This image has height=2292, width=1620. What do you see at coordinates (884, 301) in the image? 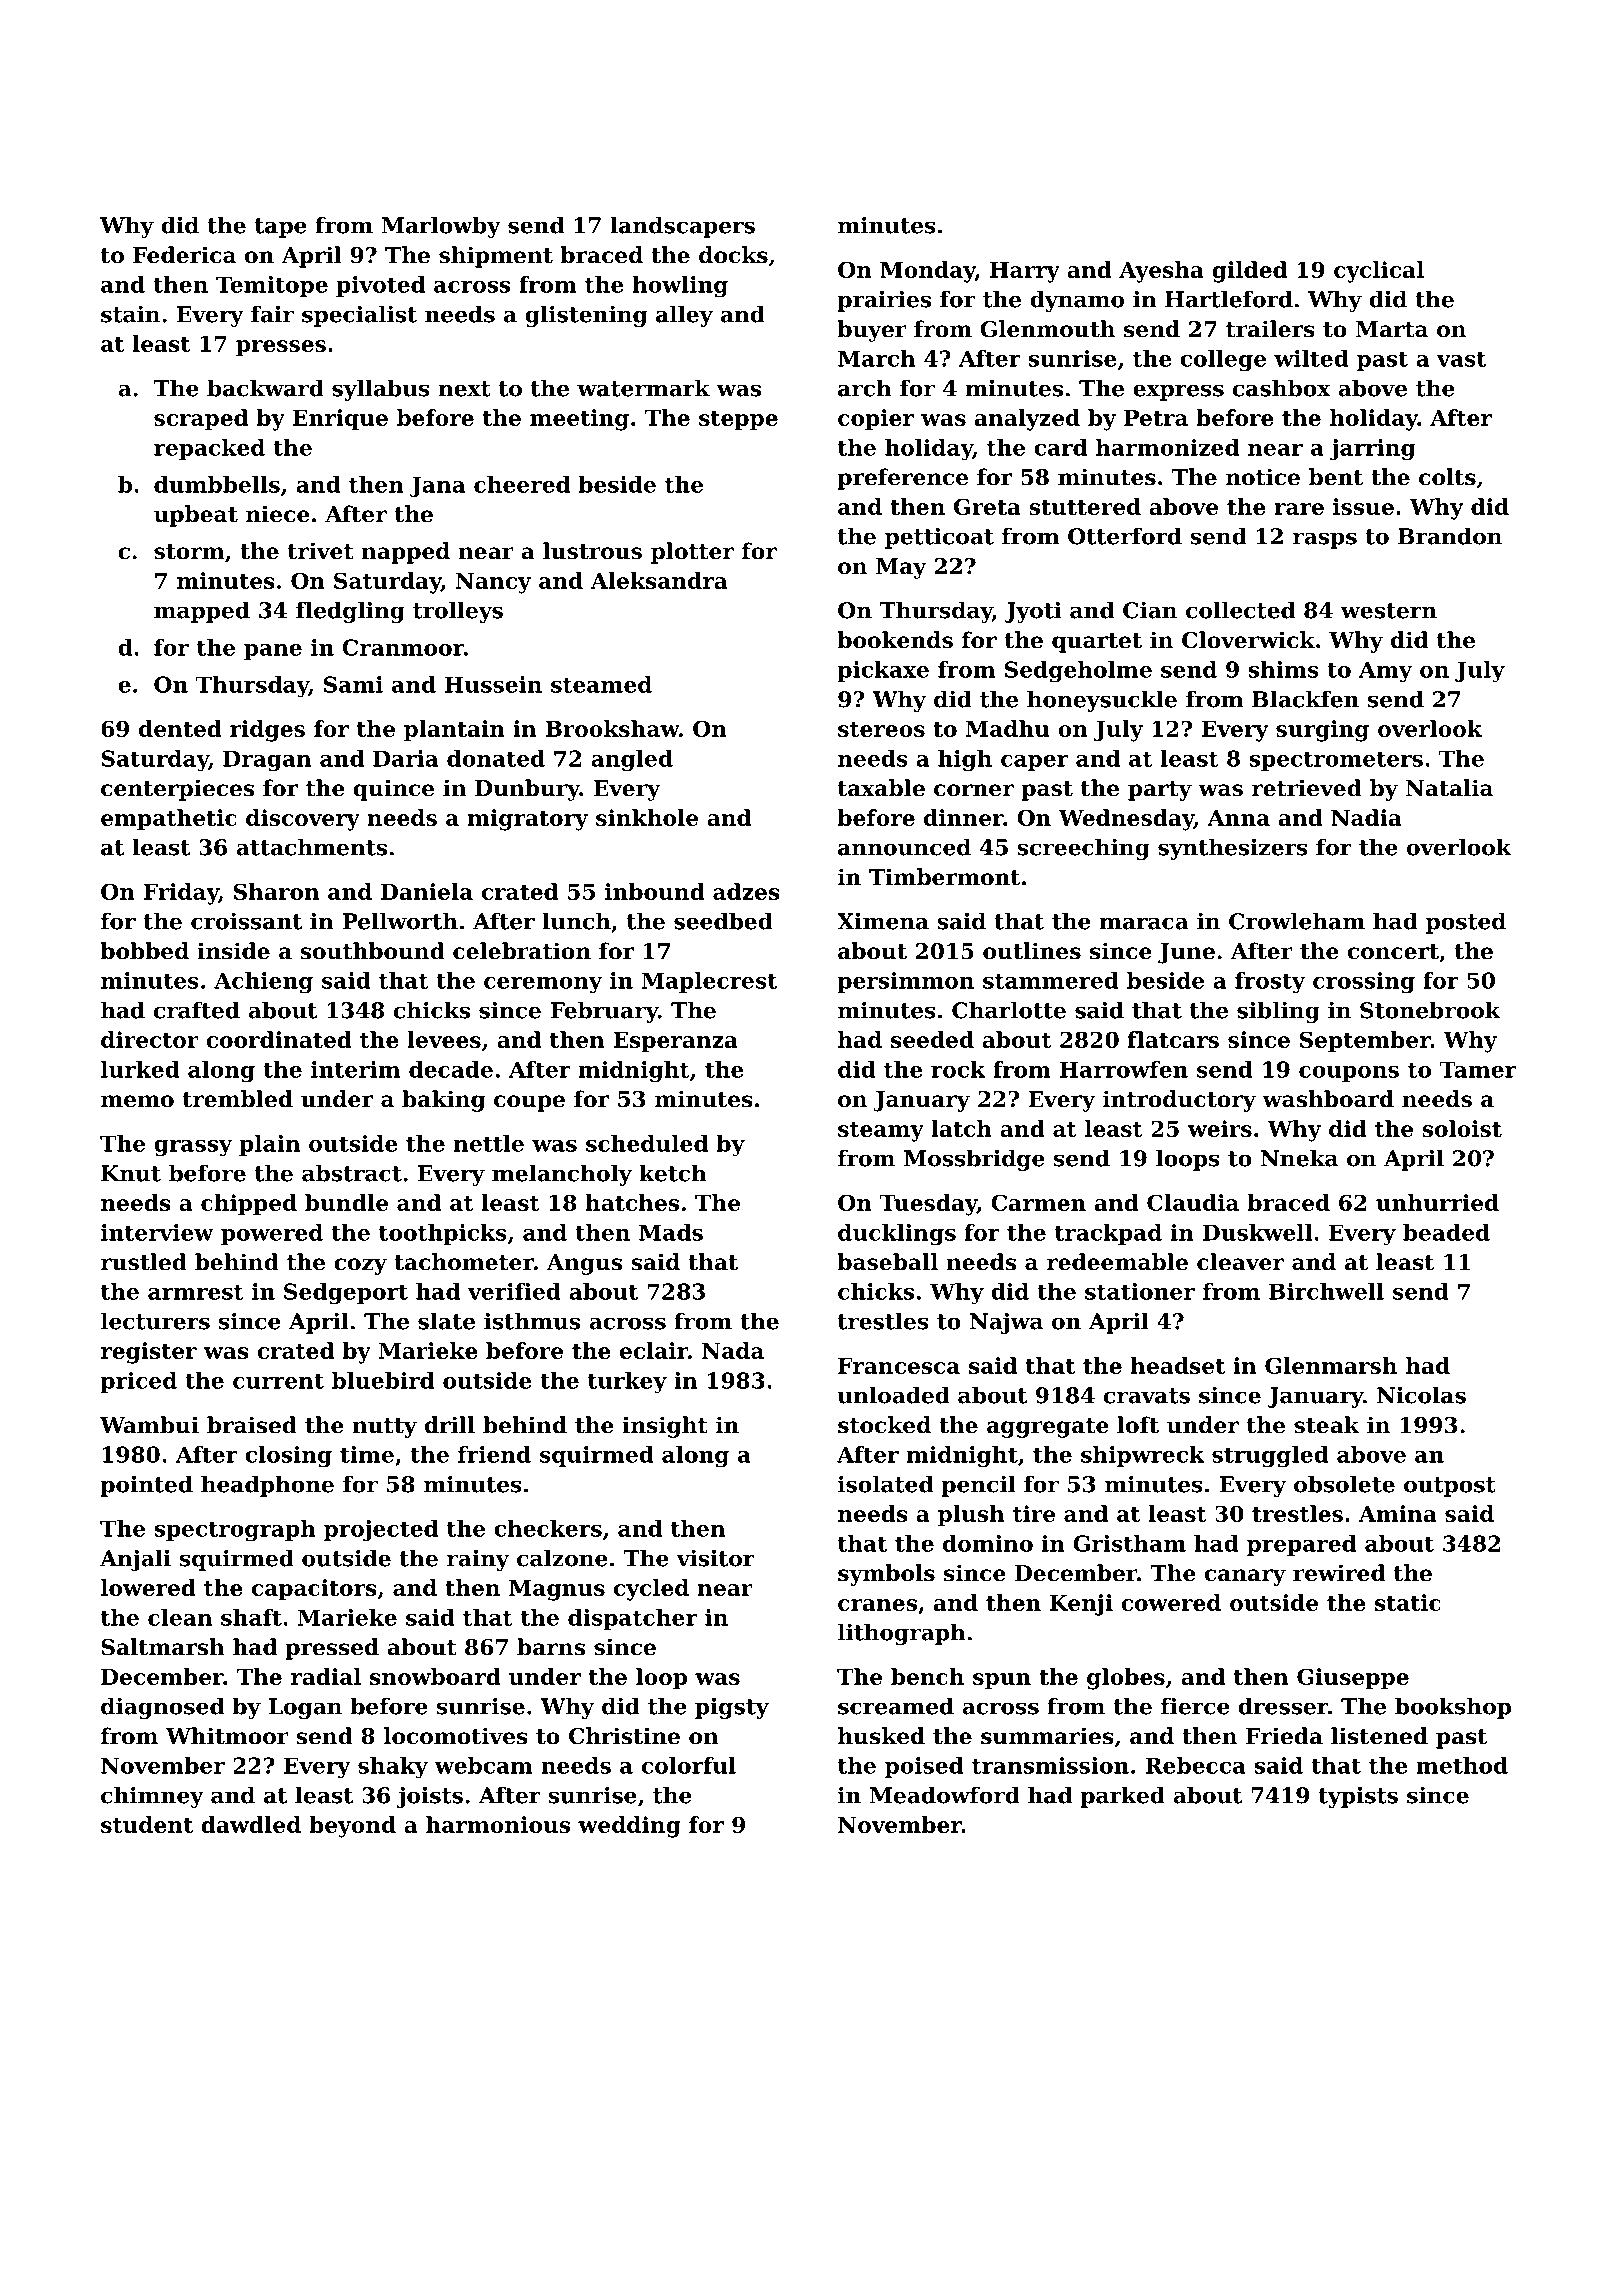
I see `prairies` at bounding box center [884, 301].
